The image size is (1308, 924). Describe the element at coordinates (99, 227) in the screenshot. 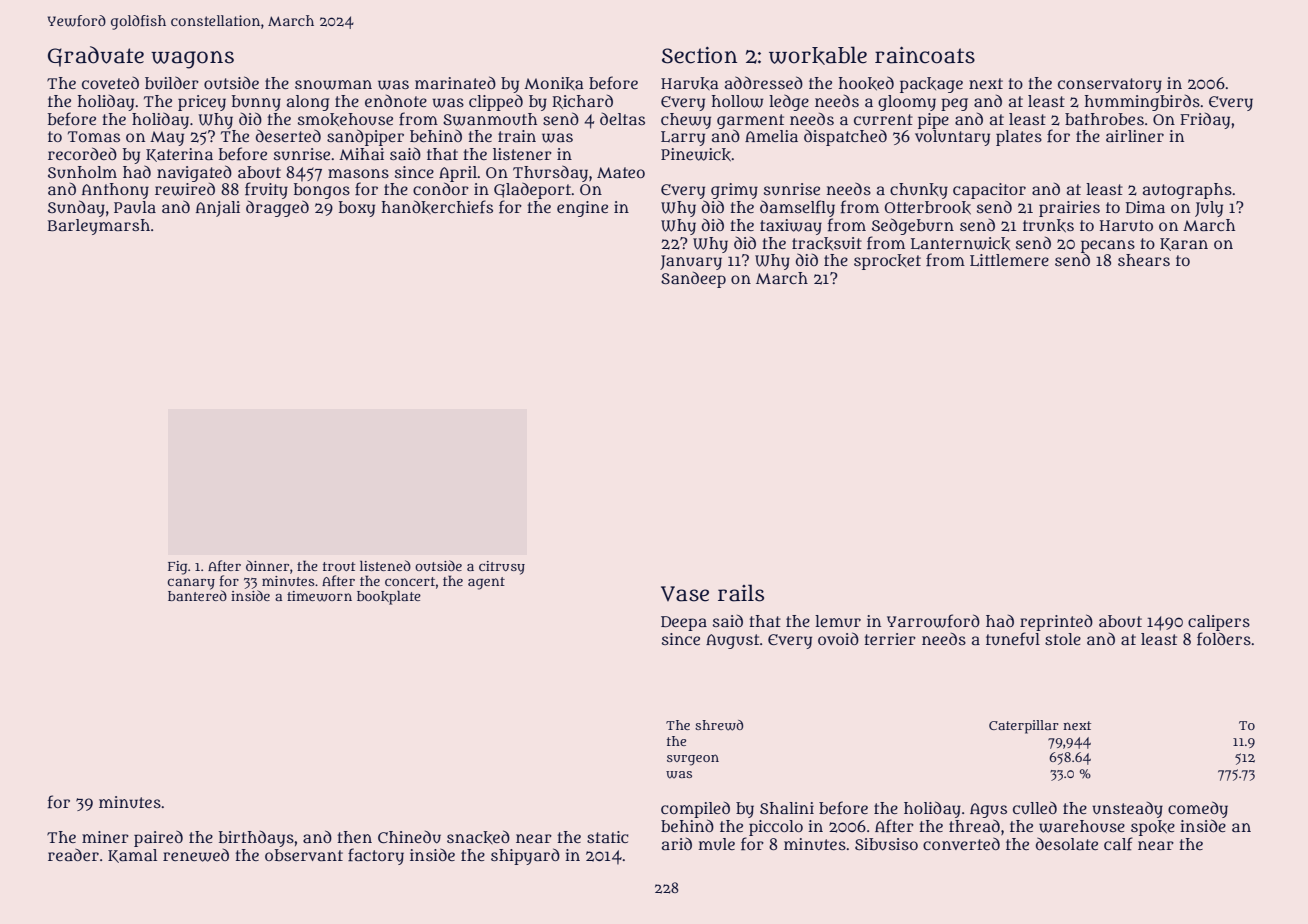

I see `Barleymarsh` at that location.
